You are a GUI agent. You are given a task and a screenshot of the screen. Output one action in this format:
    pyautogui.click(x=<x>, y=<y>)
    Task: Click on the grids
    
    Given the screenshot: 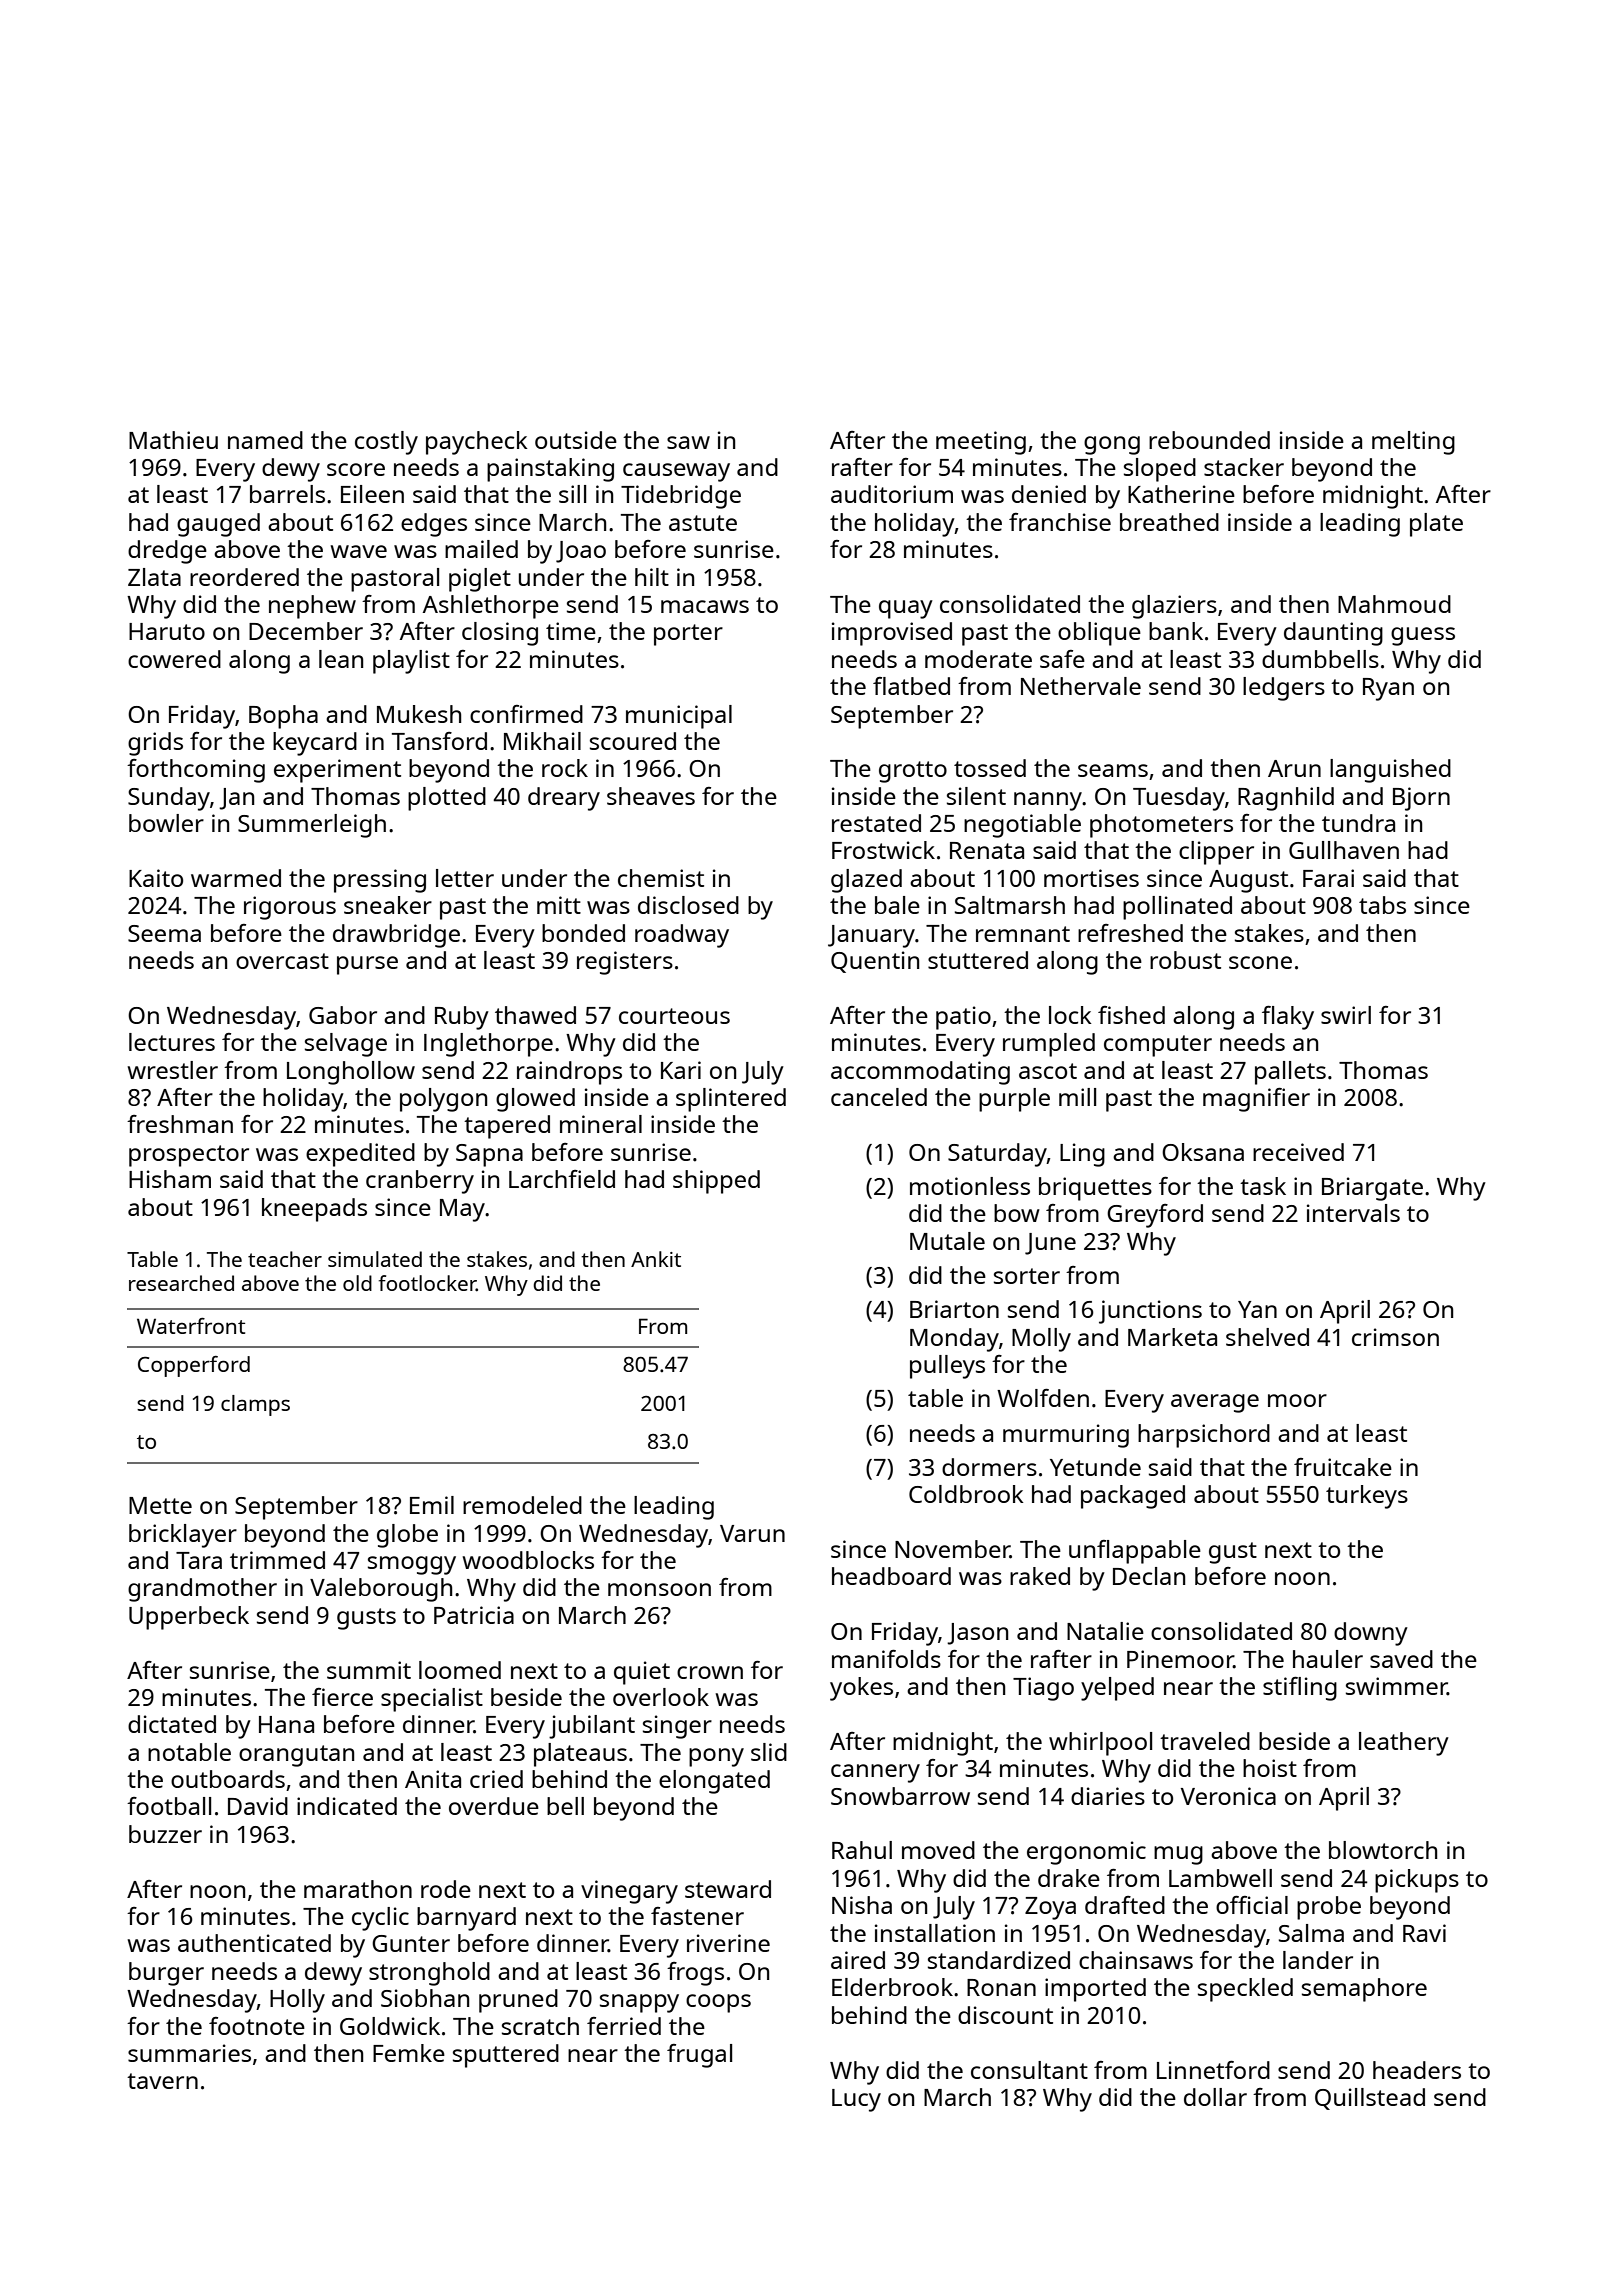 What is the action you would take?
    pyautogui.click(x=155, y=744)
